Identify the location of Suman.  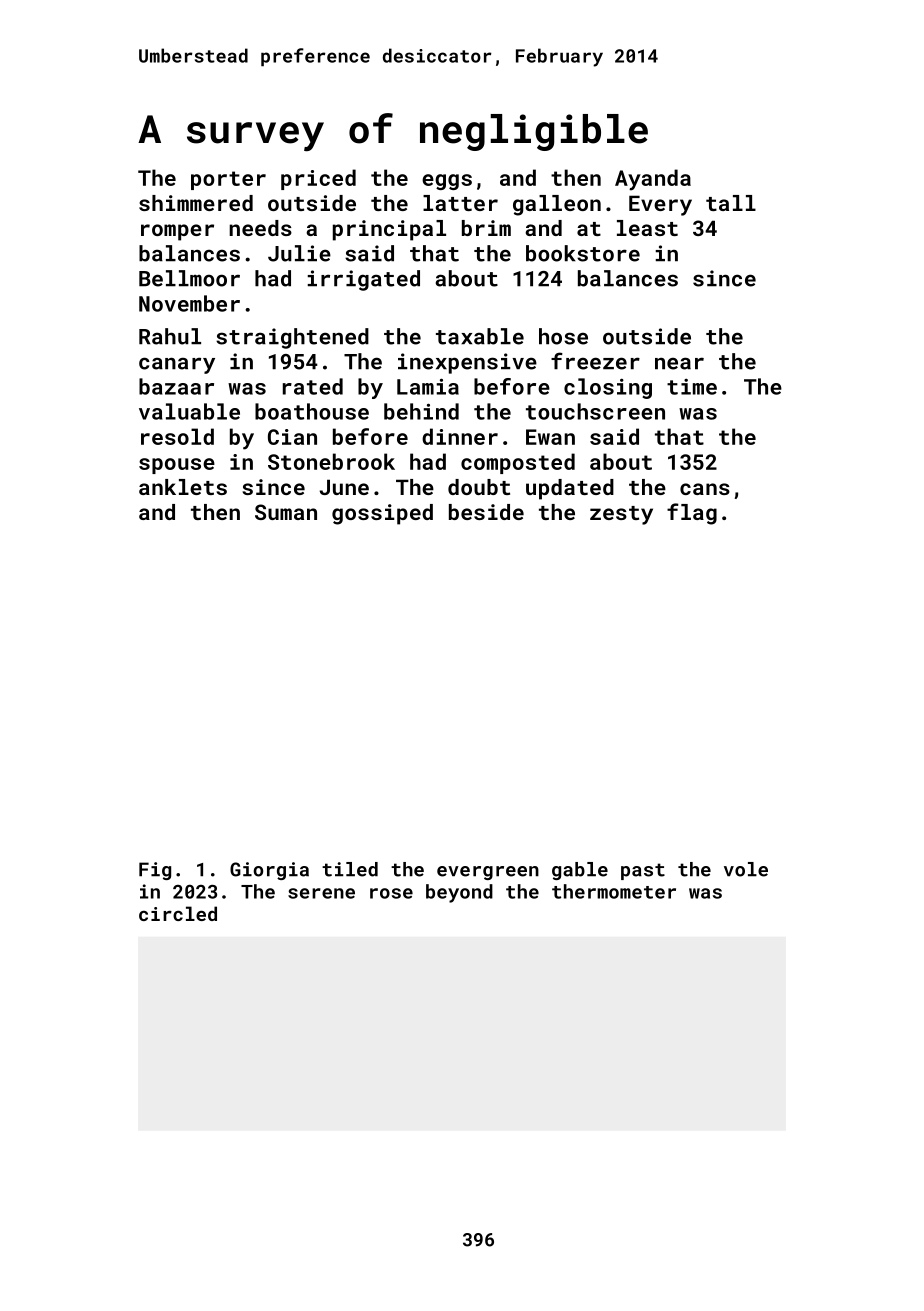
(286, 512).
